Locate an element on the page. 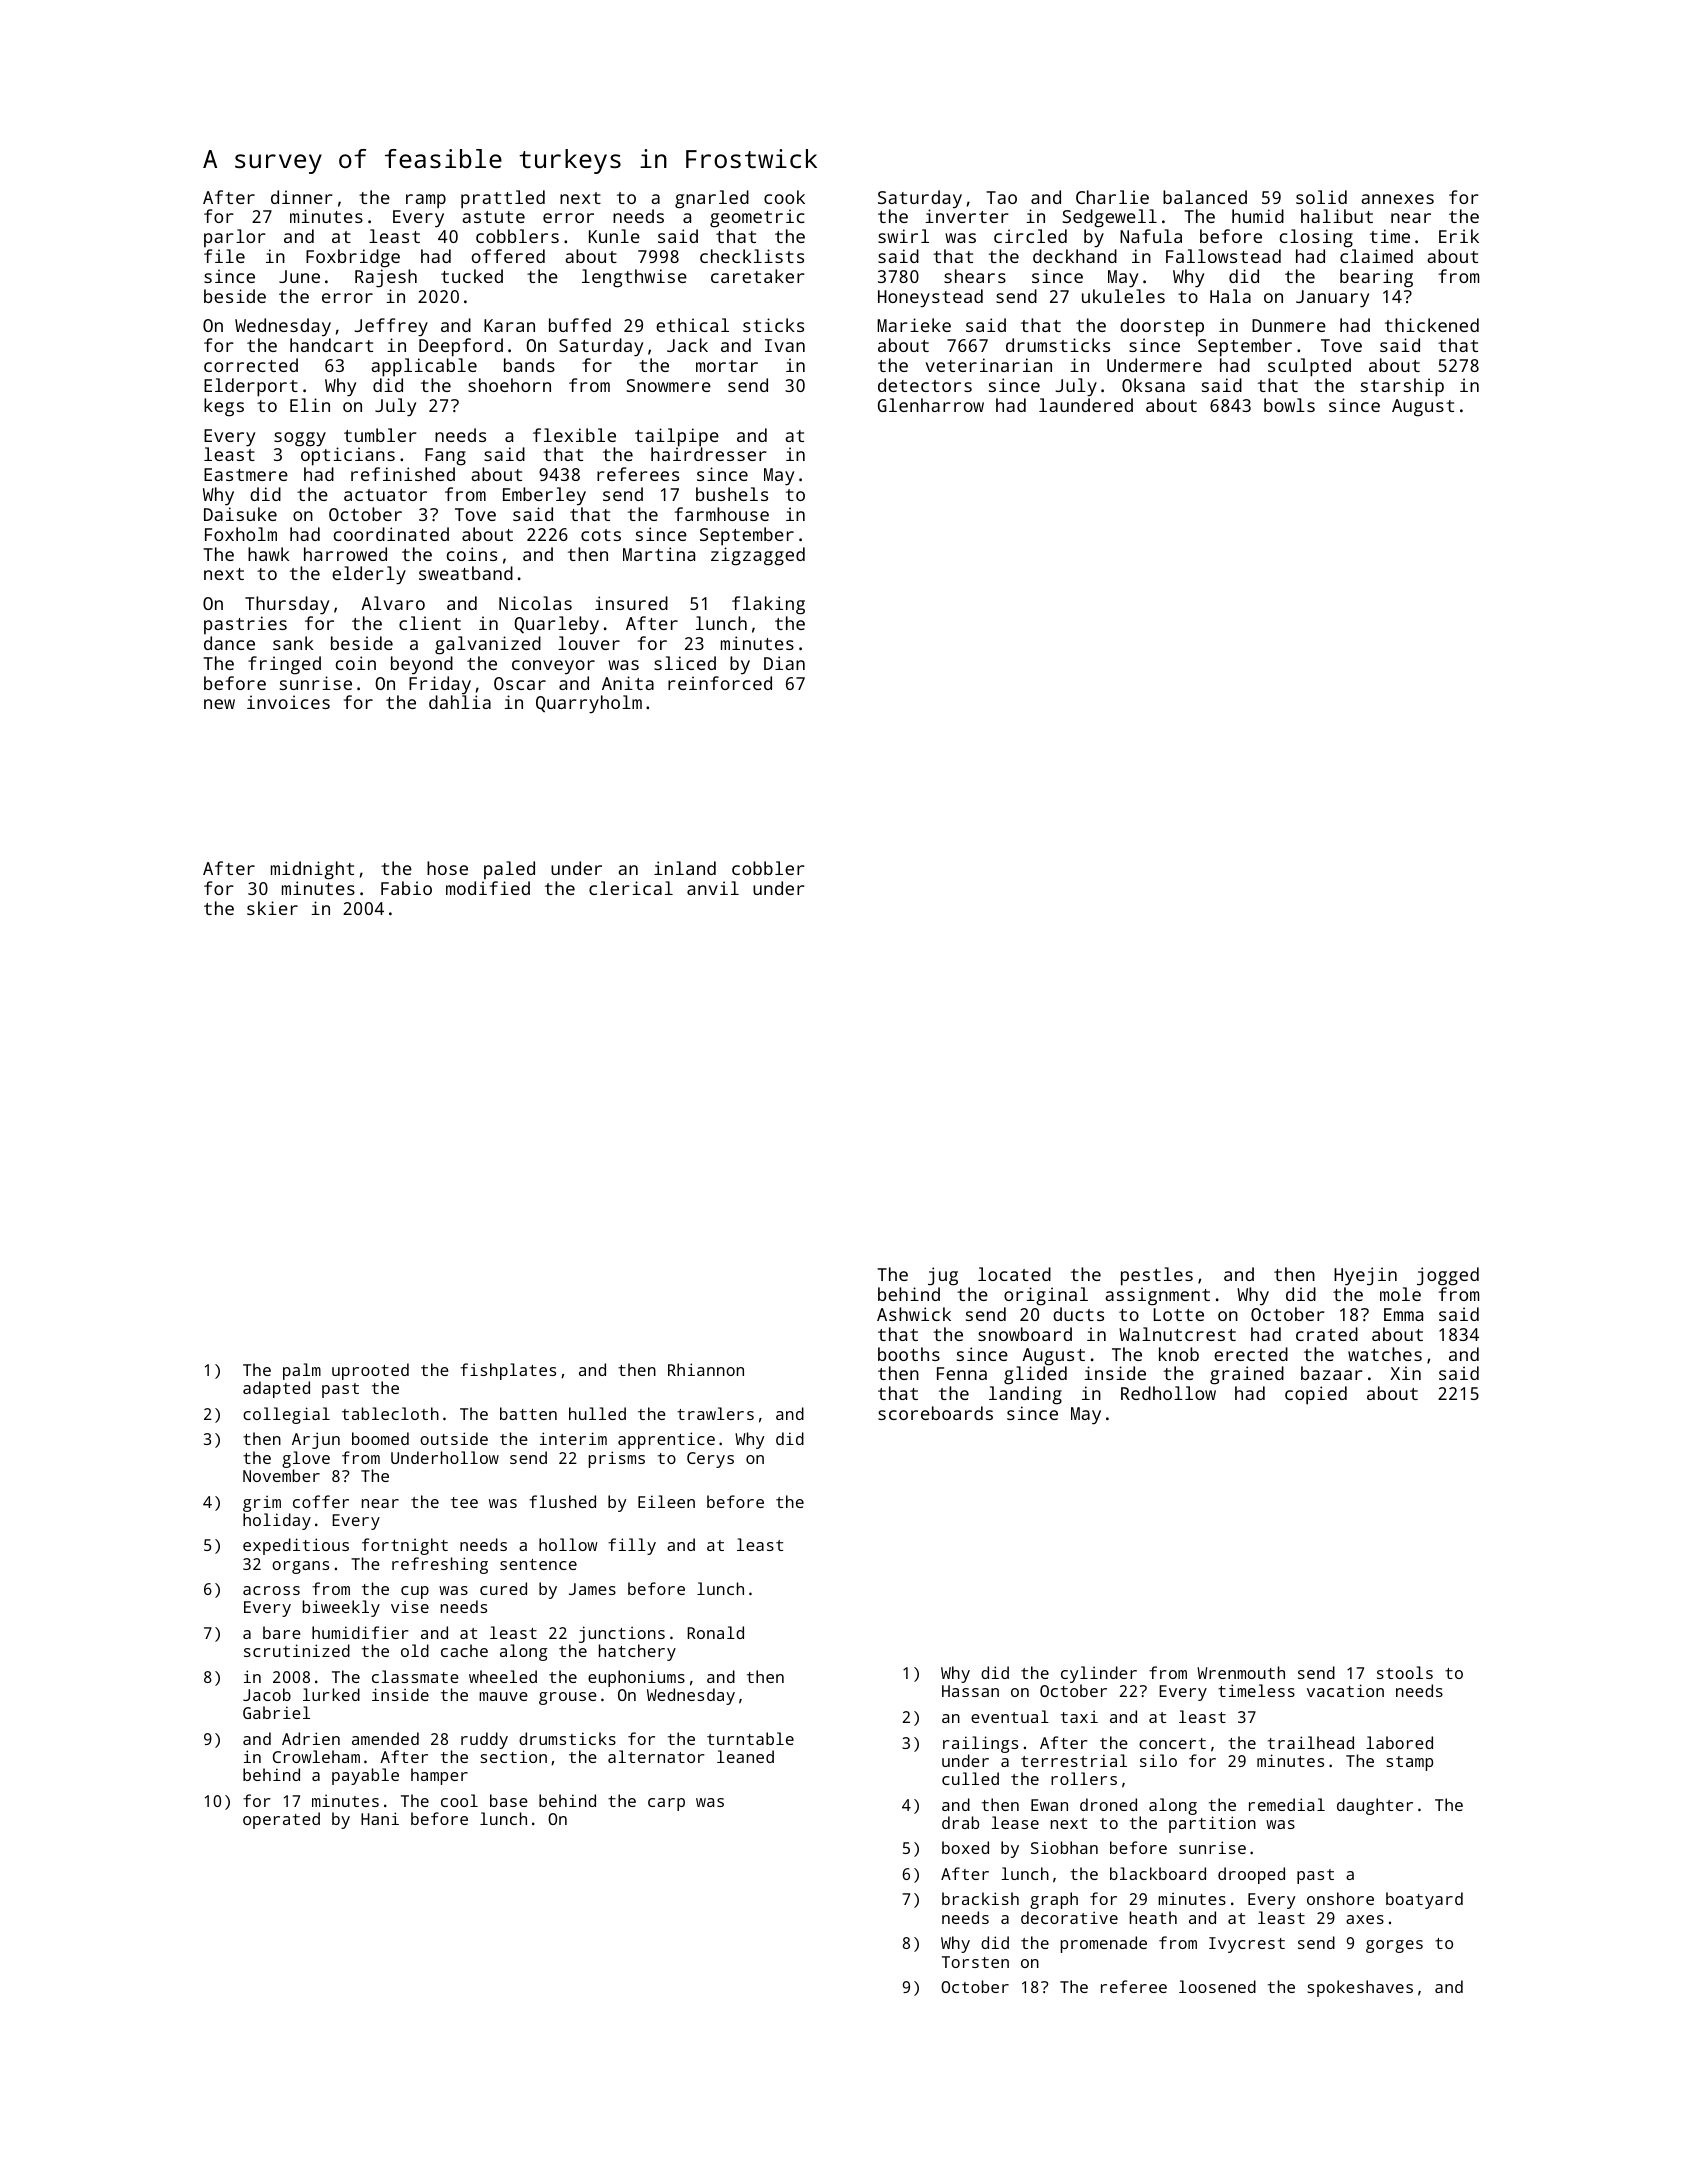  cook is located at coordinates (784, 197).
